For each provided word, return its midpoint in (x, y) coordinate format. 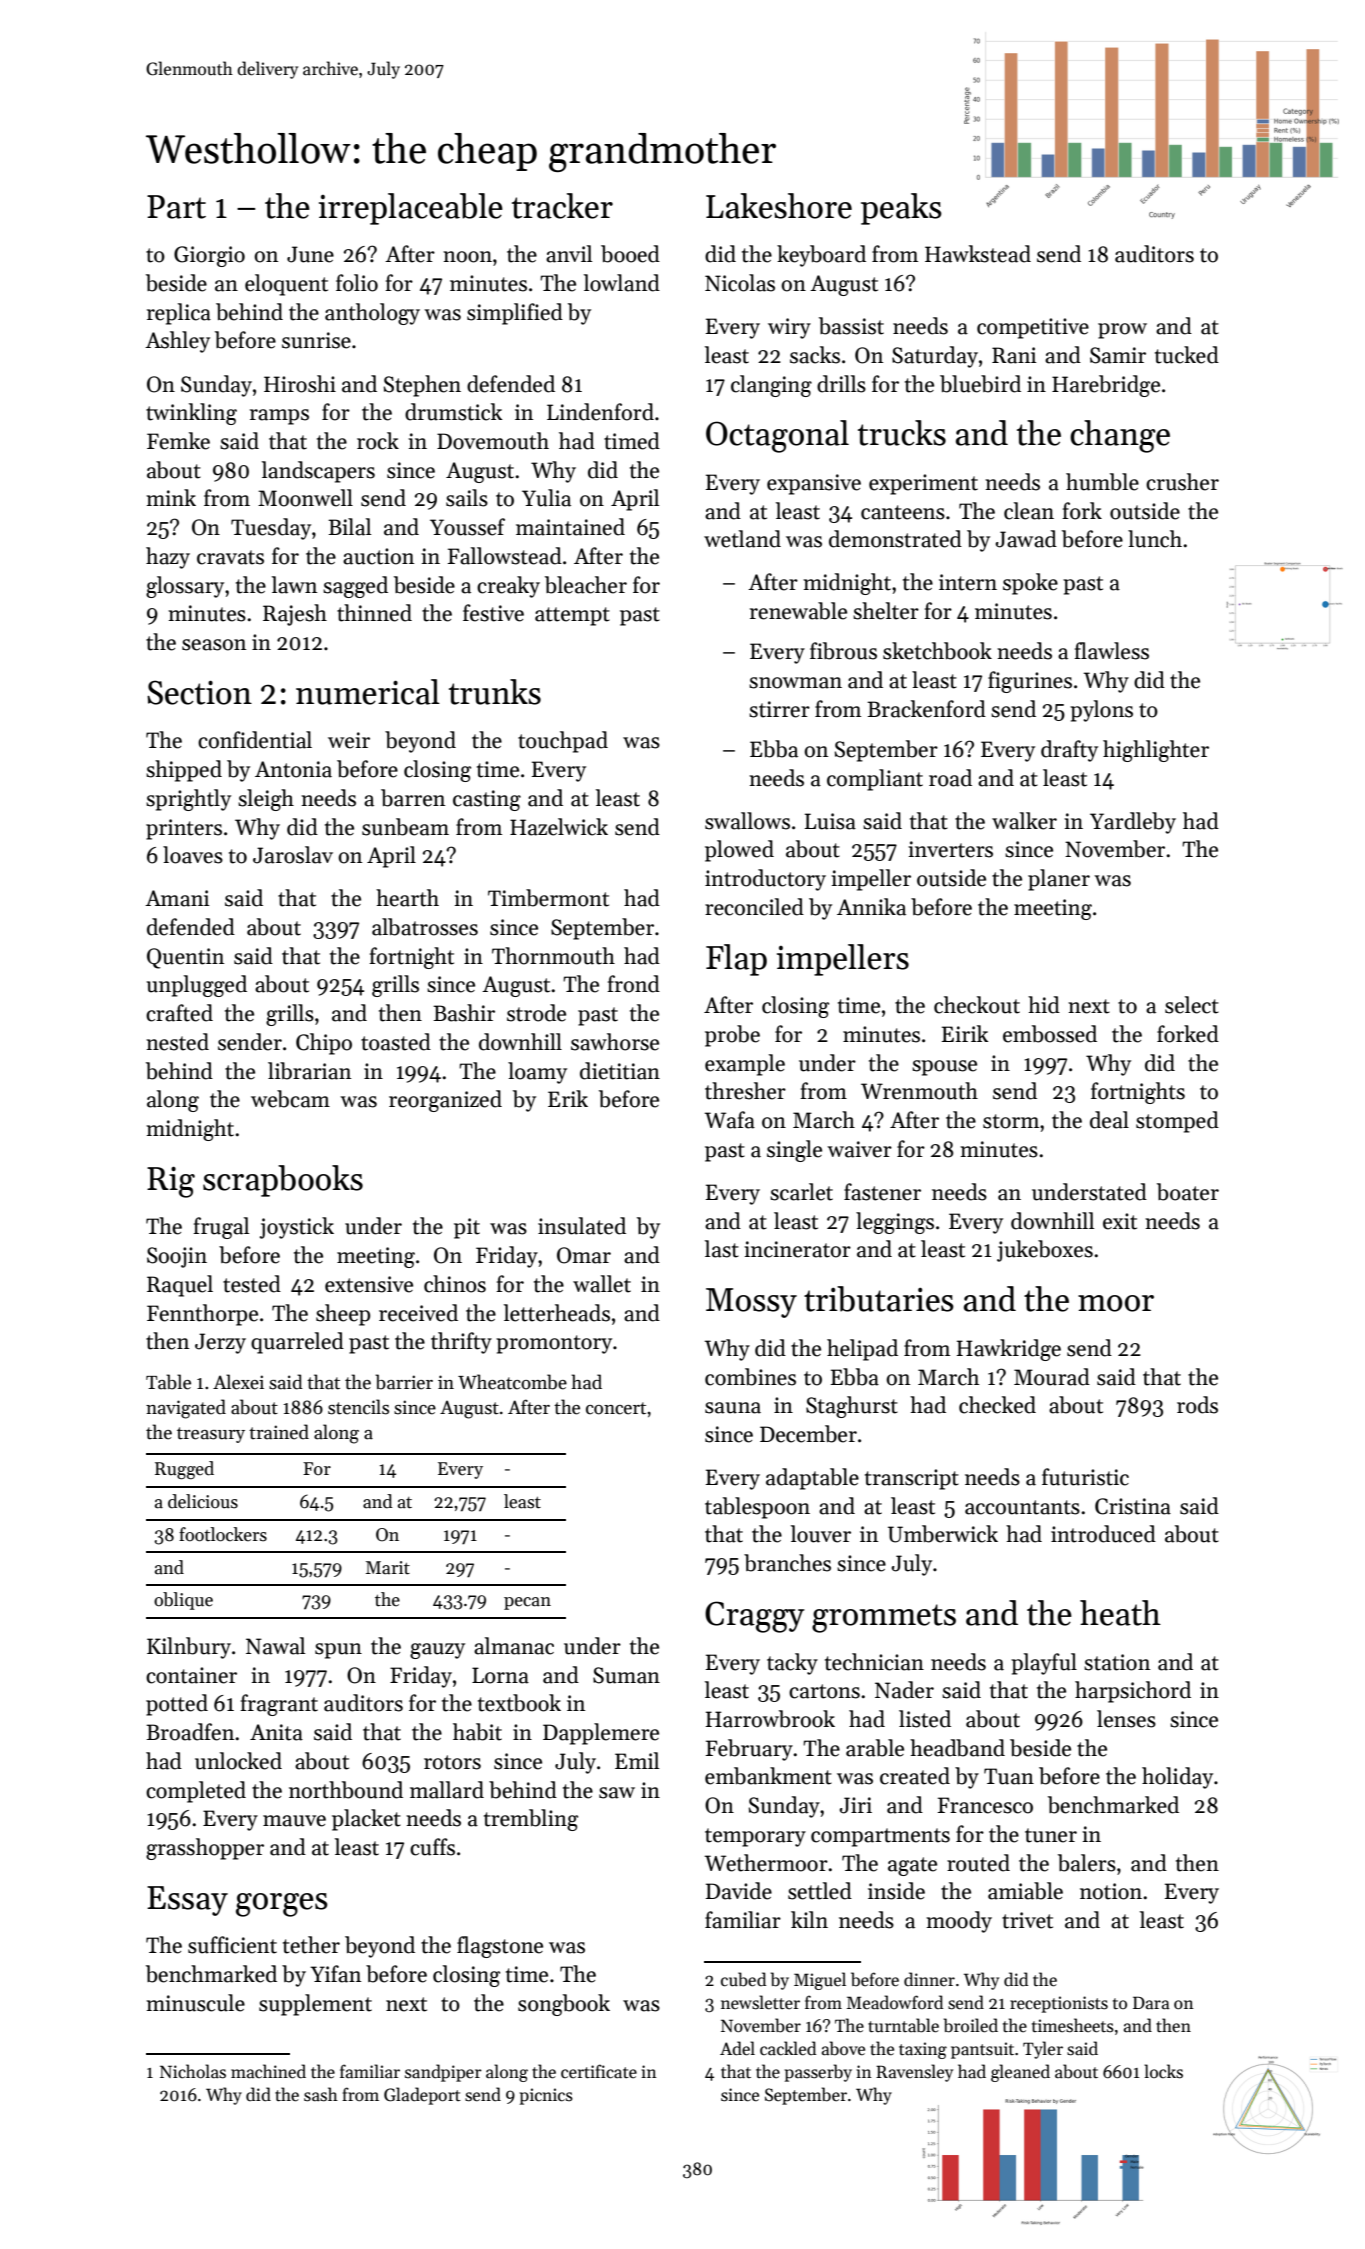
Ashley (177, 342)
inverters (950, 849)
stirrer (779, 709)
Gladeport (422, 2096)
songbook (564, 2005)
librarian (309, 1071)
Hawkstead (978, 254)
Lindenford (600, 412)
